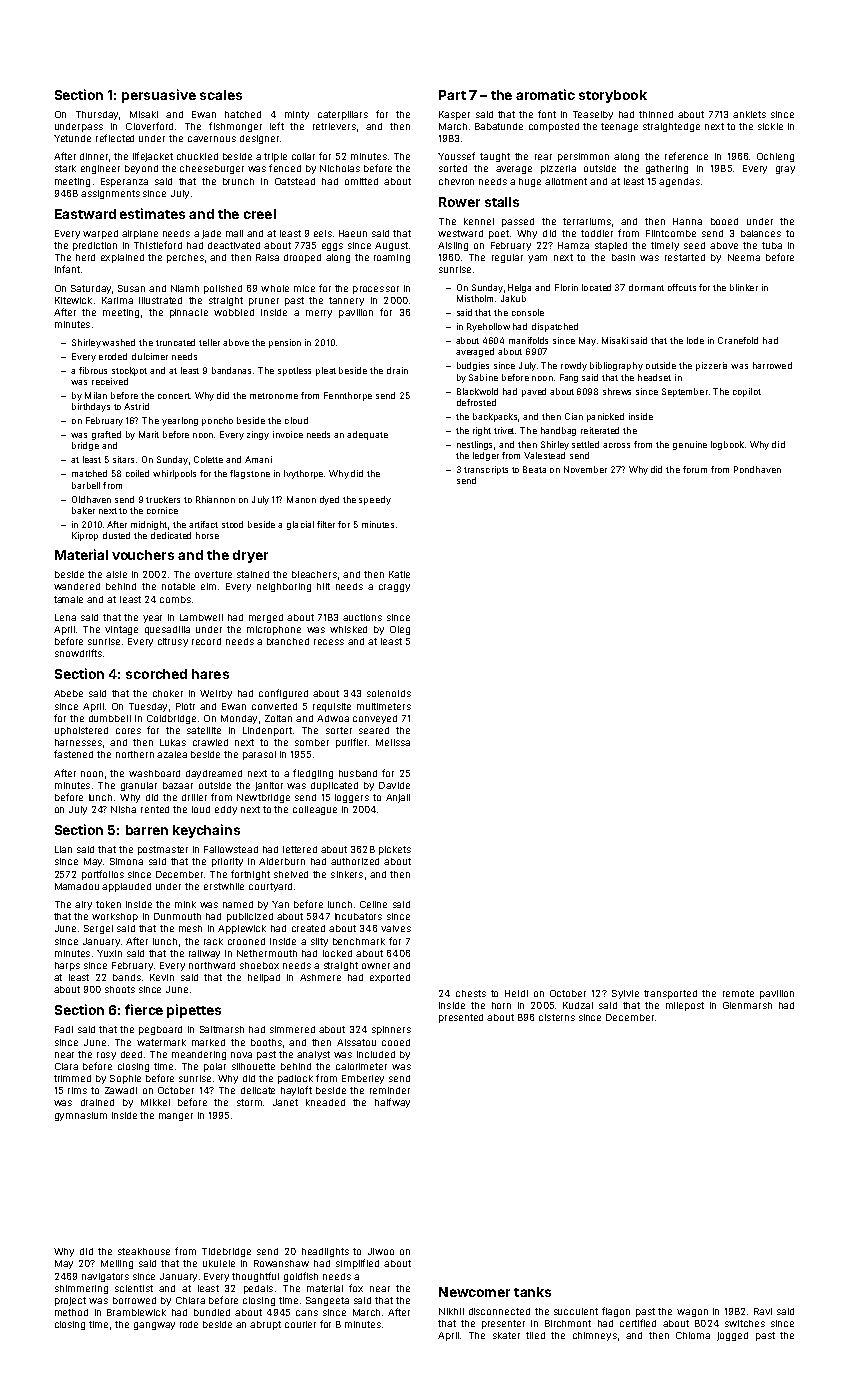 The image size is (849, 1400). What do you see at coordinates (153, 157) in the page?
I see `lifejacket` at bounding box center [153, 157].
